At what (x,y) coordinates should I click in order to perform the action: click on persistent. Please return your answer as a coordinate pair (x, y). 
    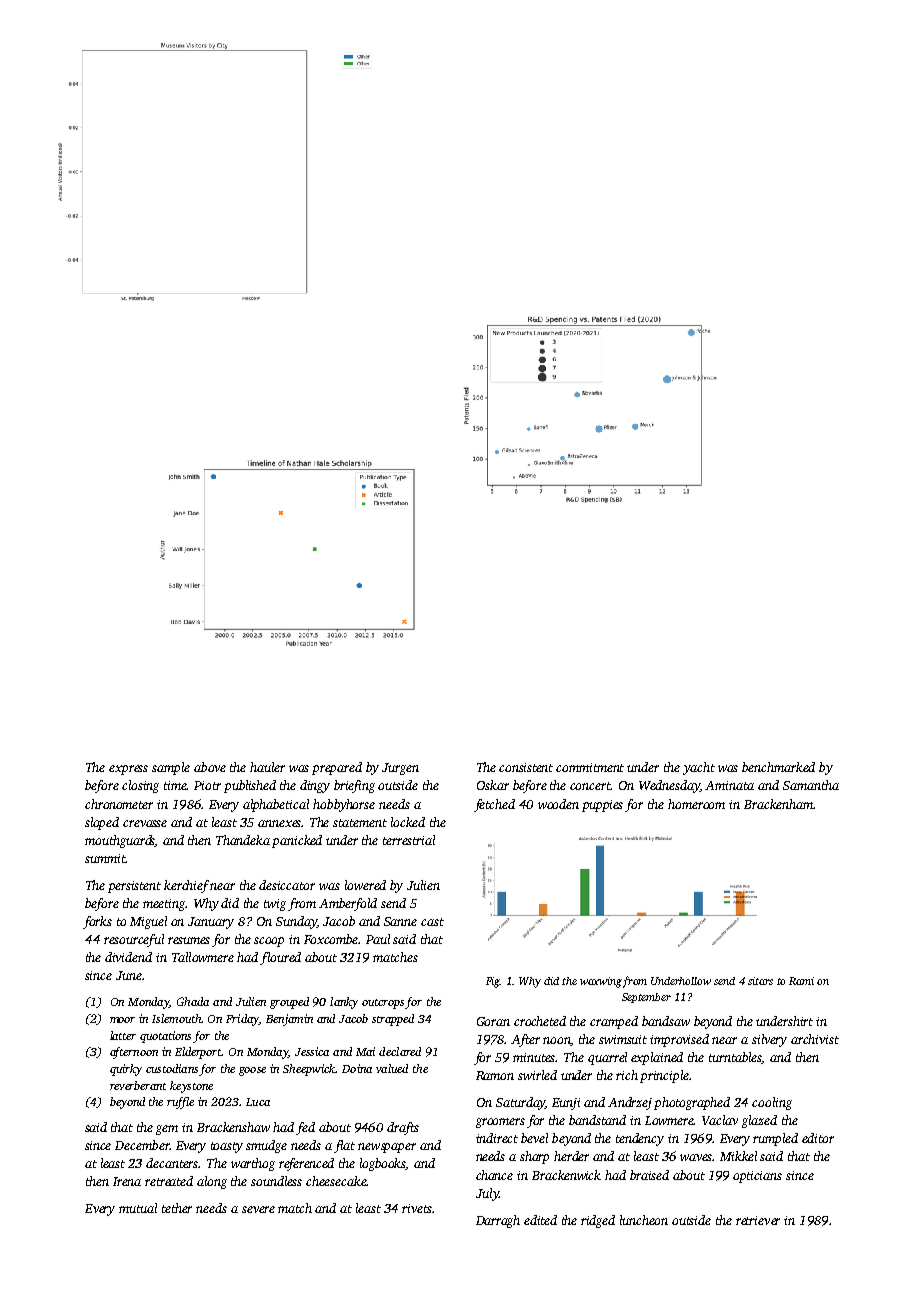
    Looking at the image, I should click on (134, 887).
